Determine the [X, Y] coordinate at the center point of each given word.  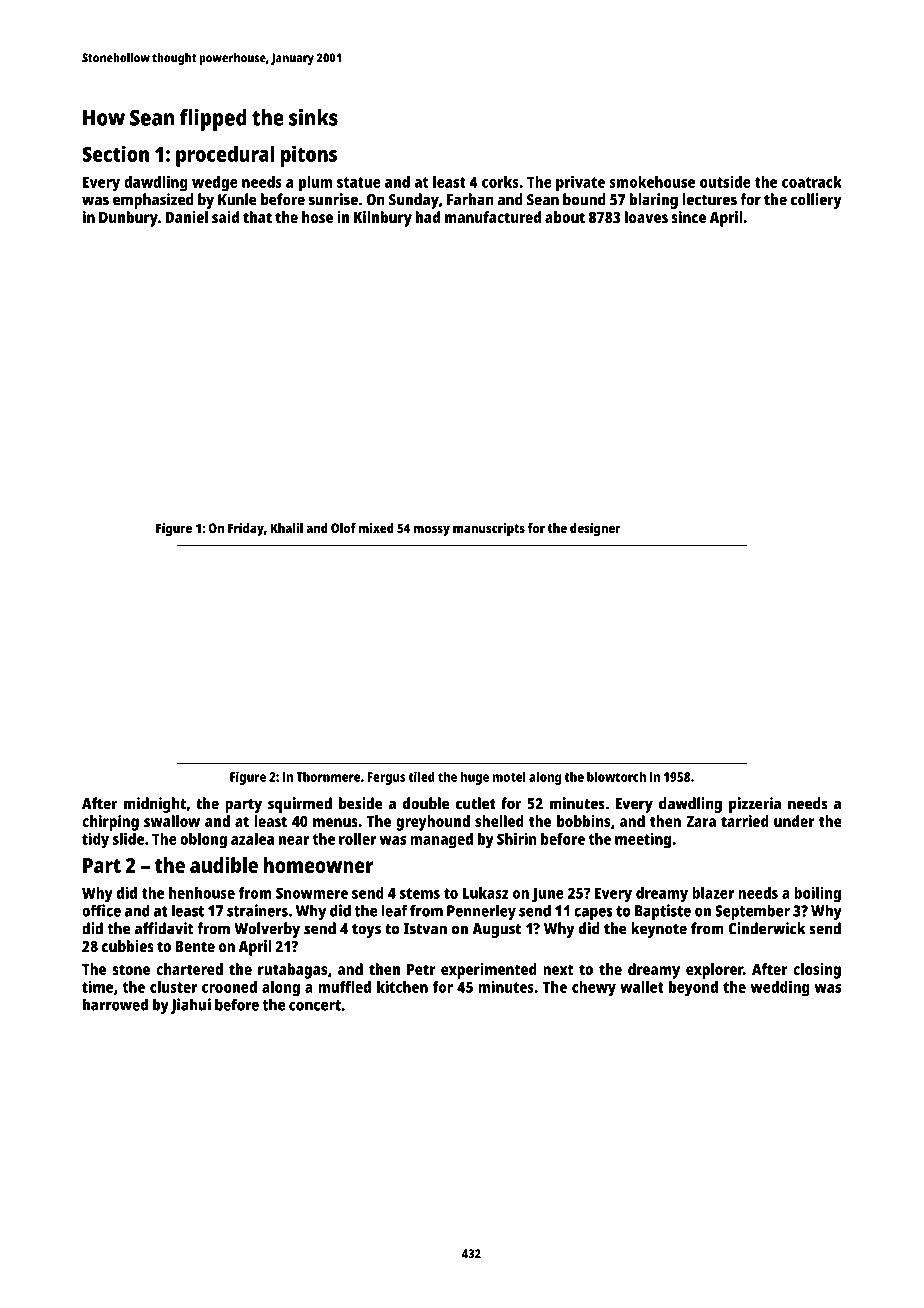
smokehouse [652, 182]
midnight [155, 805]
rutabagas [292, 971]
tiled [421, 776]
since [688, 217]
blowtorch [616, 776]
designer [595, 529]
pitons [309, 156]
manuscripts [489, 529]
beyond [693, 989]
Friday [246, 529]
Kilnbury [383, 219]
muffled [344, 987]
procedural [225, 156]
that [257, 217]
